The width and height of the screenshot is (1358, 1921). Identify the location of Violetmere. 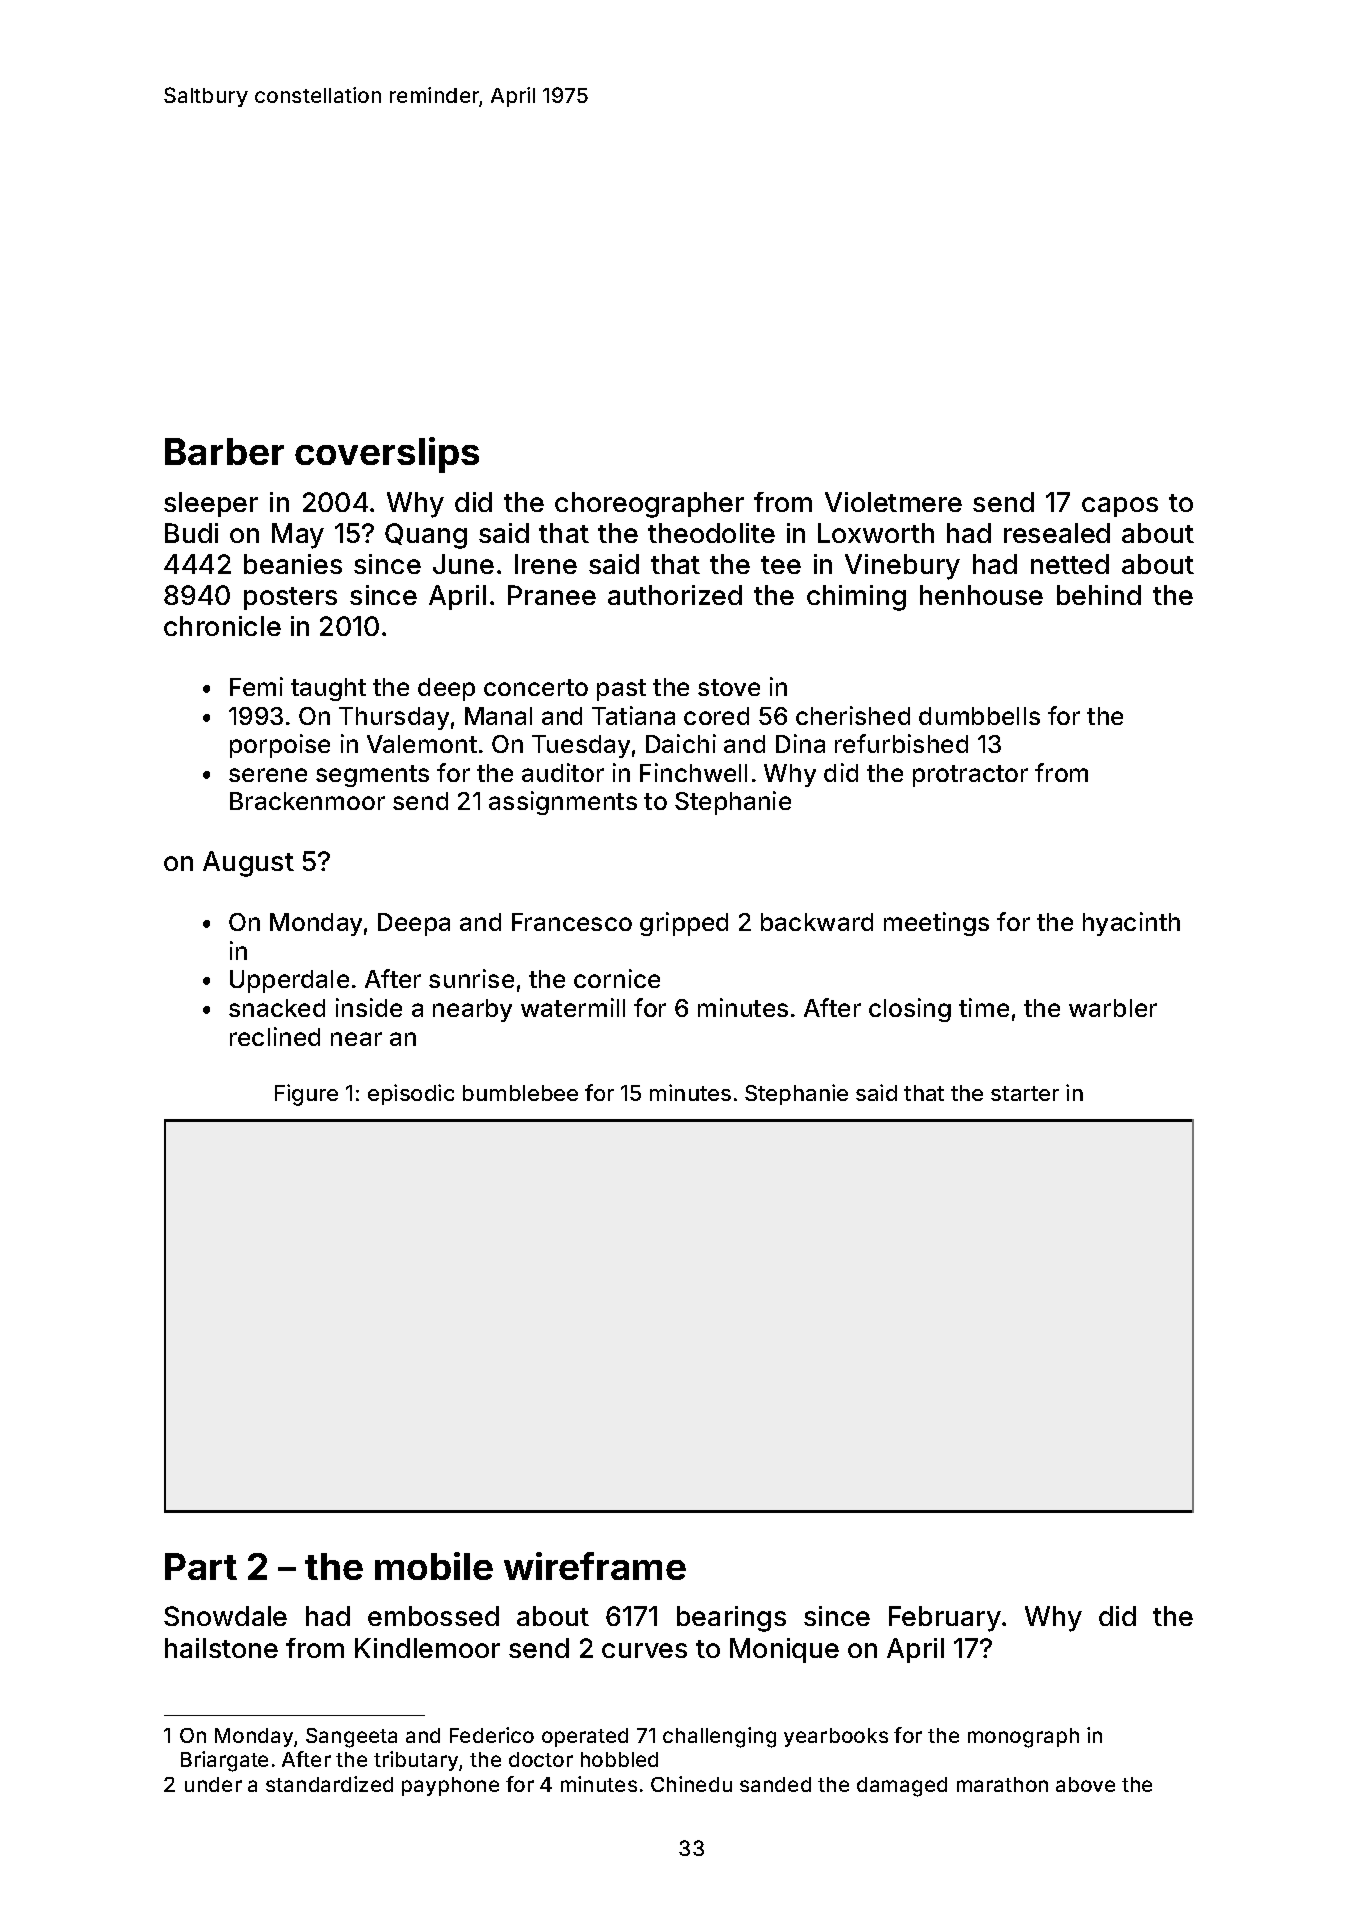
(893, 502).
